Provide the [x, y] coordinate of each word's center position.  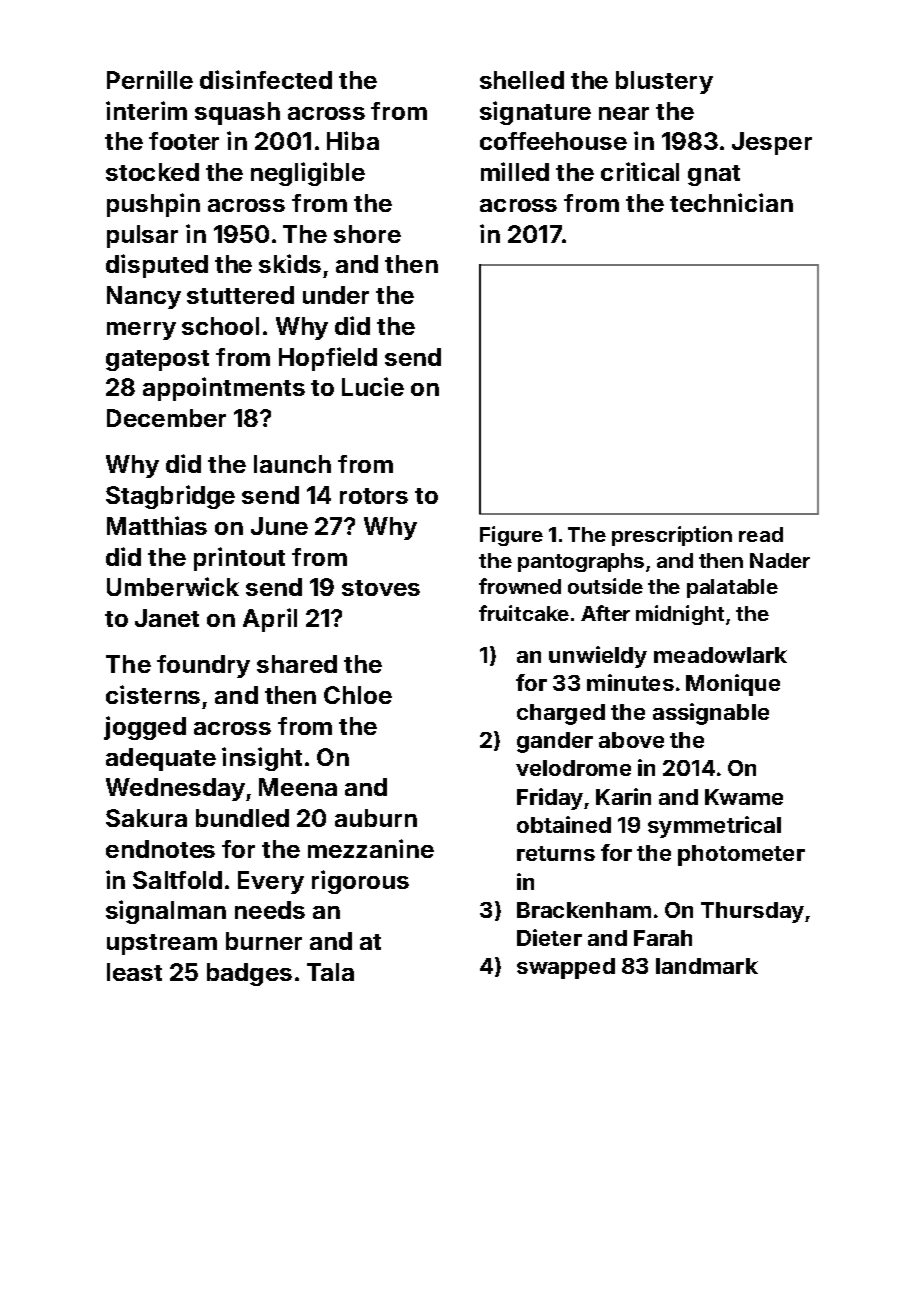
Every [271, 882]
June [279, 526]
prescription [672, 536]
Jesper [772, 143]
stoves [381, 588]
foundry [203, 666]
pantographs [581, 562]
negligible [308, 174]
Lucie [373, 386]
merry [141, 331]
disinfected [266, 79]
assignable [711, 714]
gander [555, 742]
